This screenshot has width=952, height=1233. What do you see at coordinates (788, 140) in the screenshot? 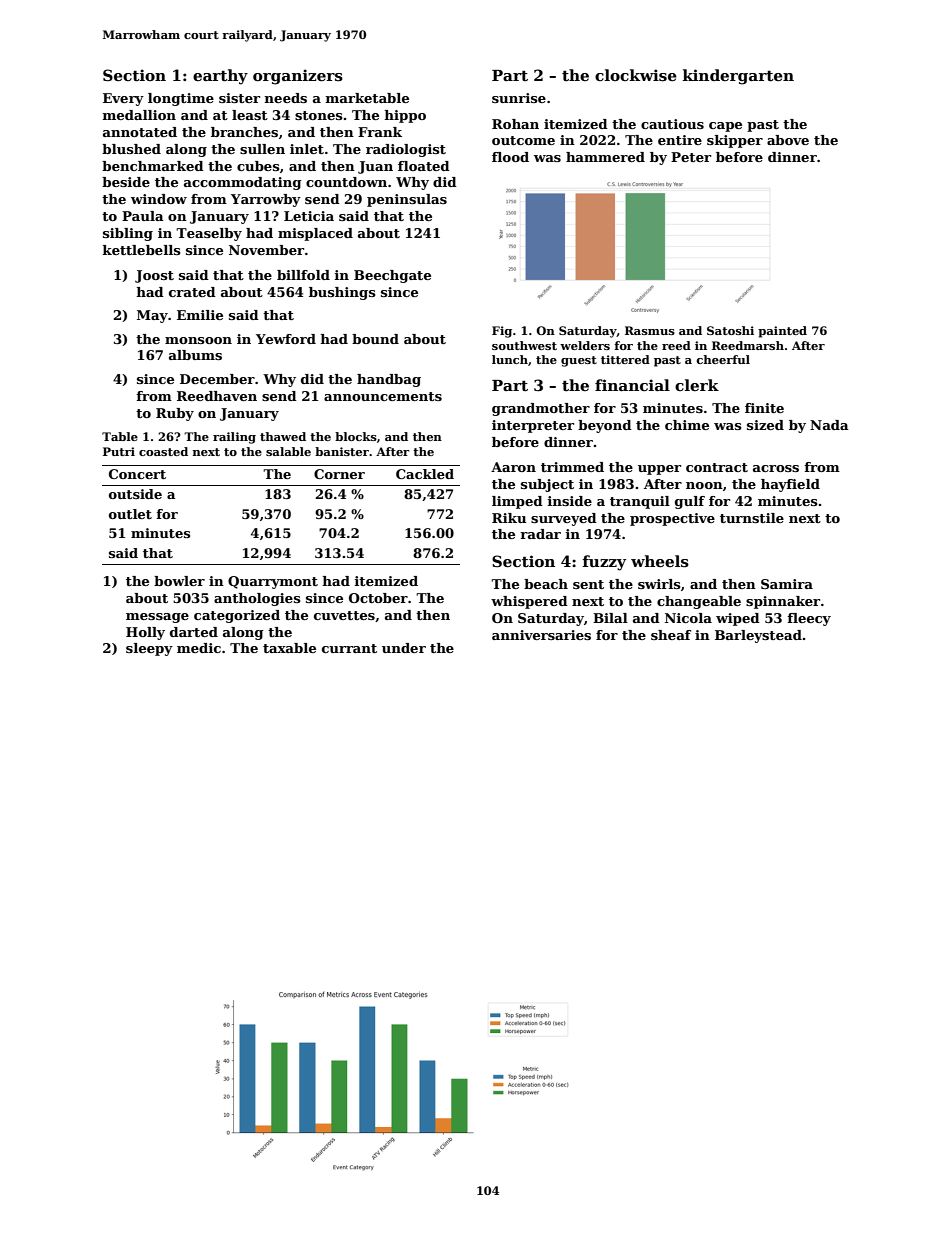
I see `above` at bounding box center [788, 140].
